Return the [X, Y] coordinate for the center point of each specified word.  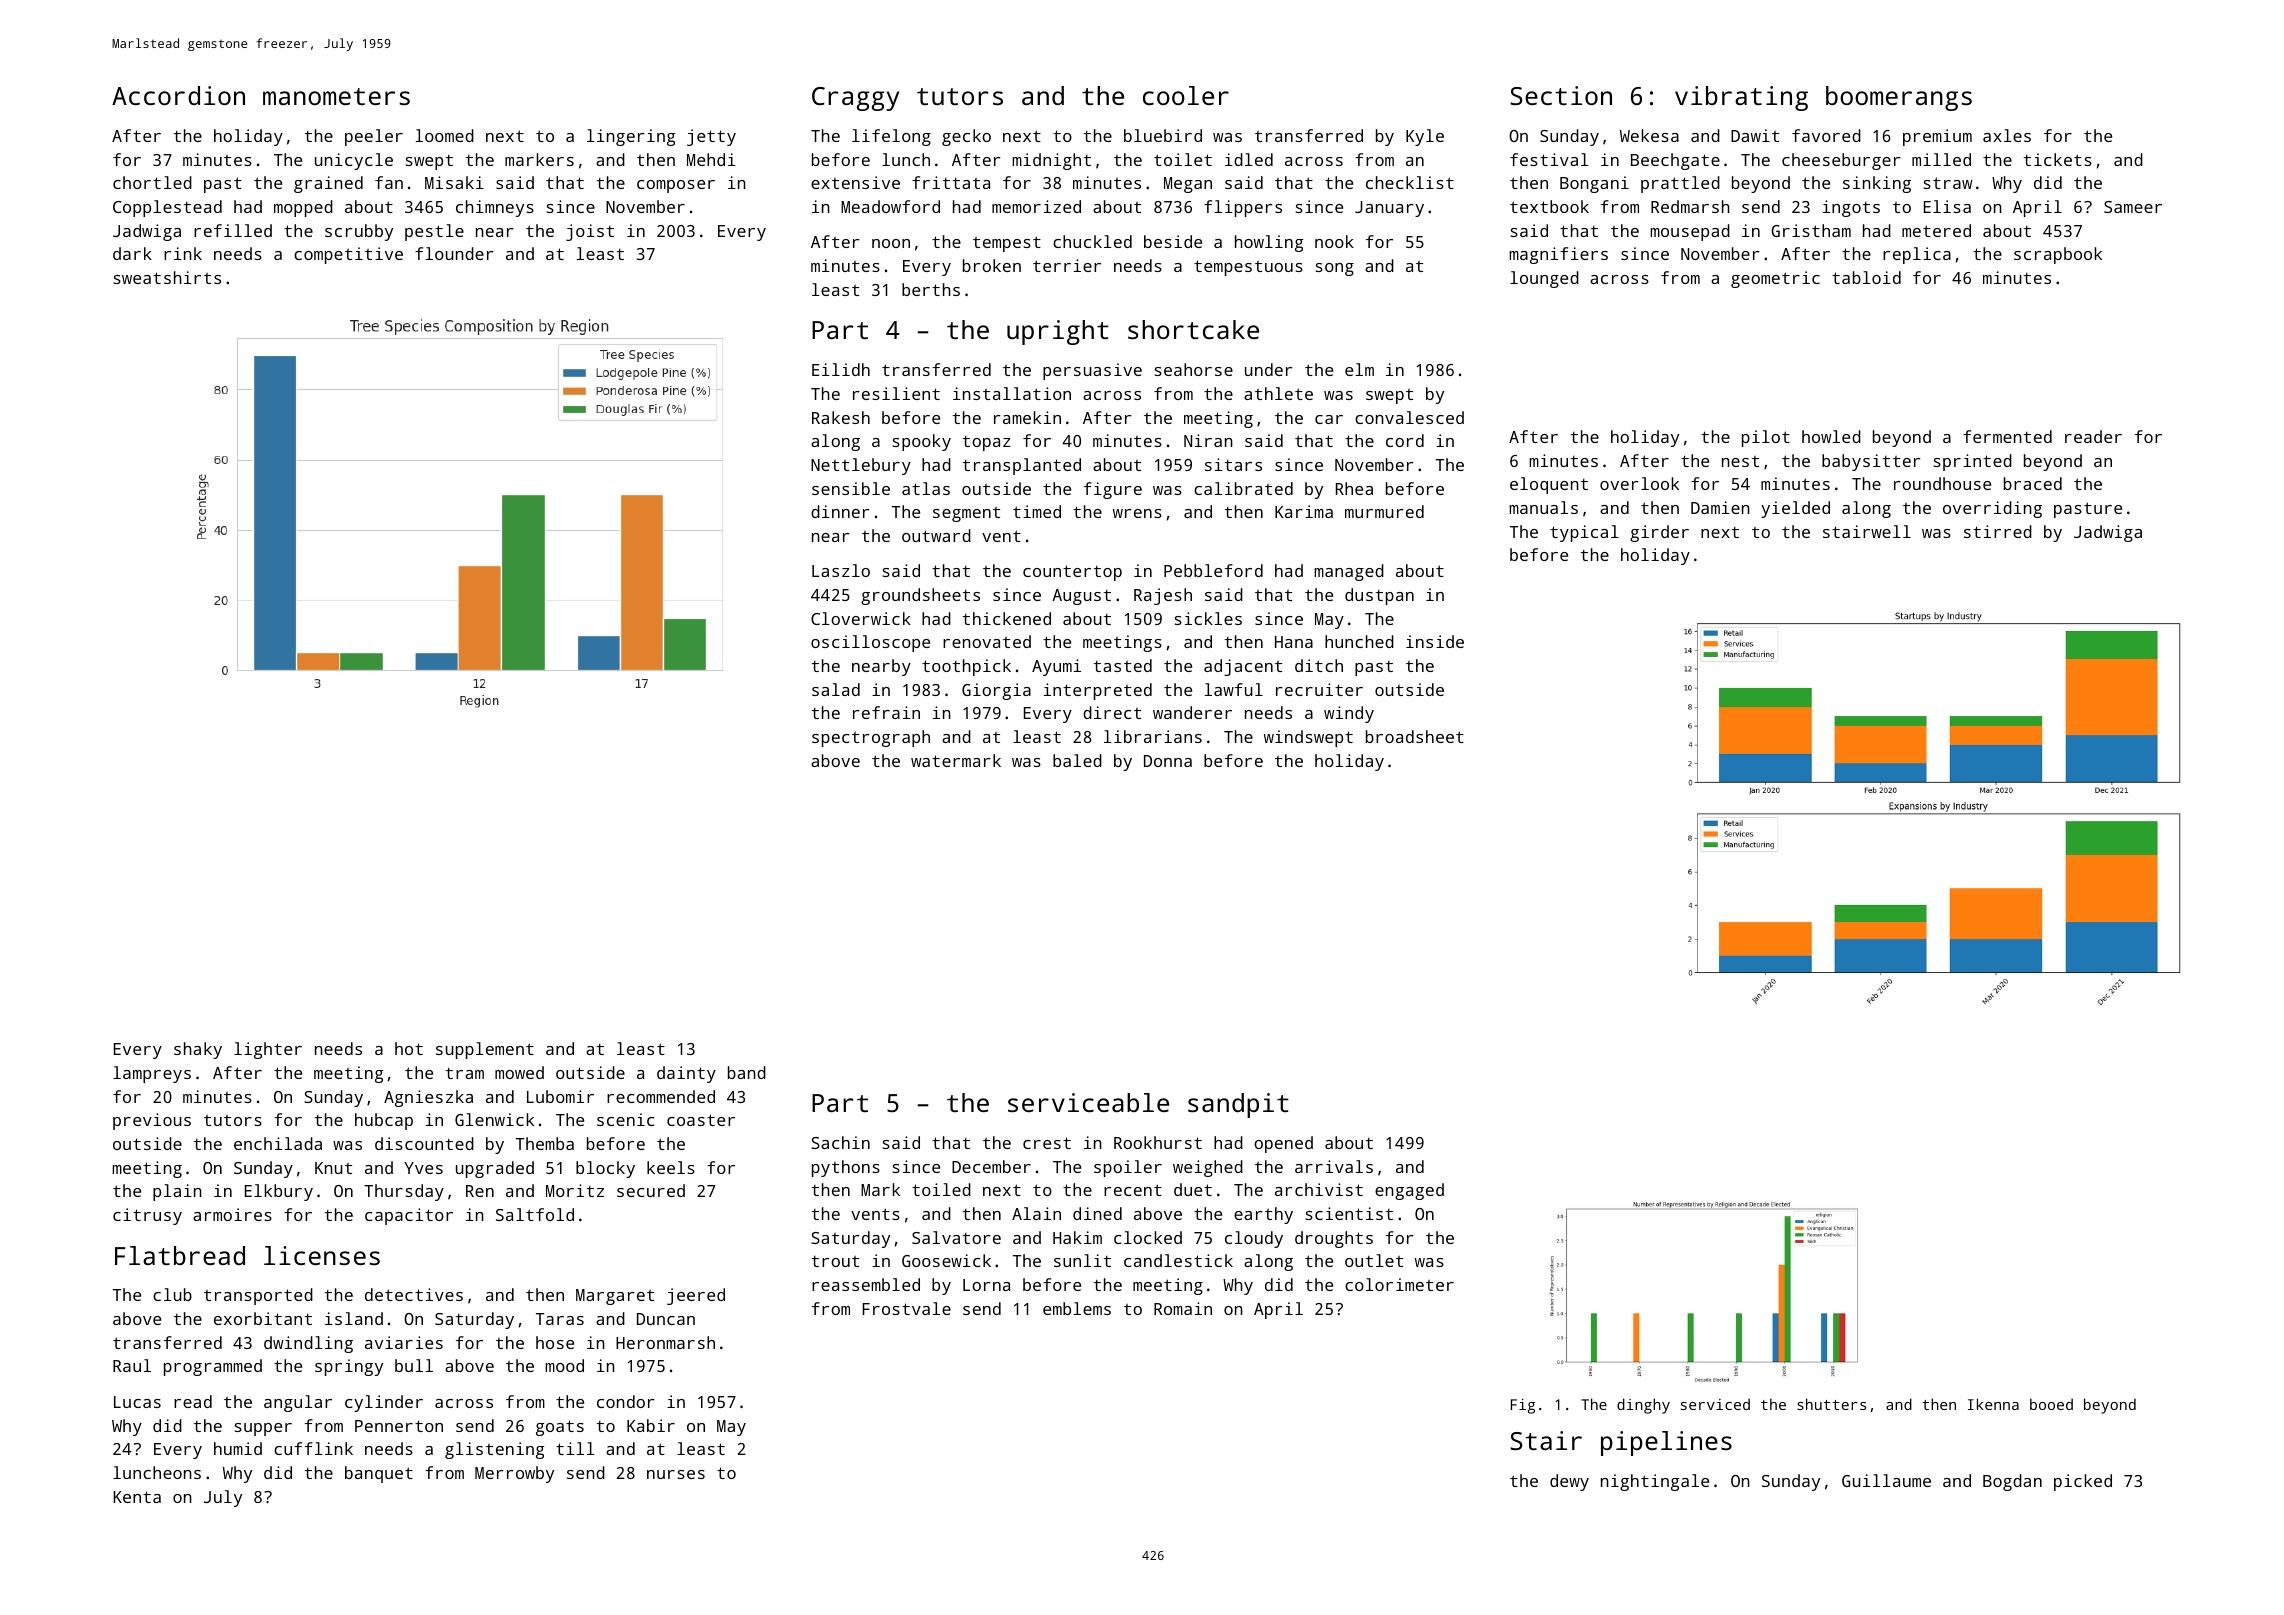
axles [2007, 135]
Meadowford [890, 206]
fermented [2007, 436]
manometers [336, 96]
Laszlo [841, 570]
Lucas [137, 1402]
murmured [1384, 511]
